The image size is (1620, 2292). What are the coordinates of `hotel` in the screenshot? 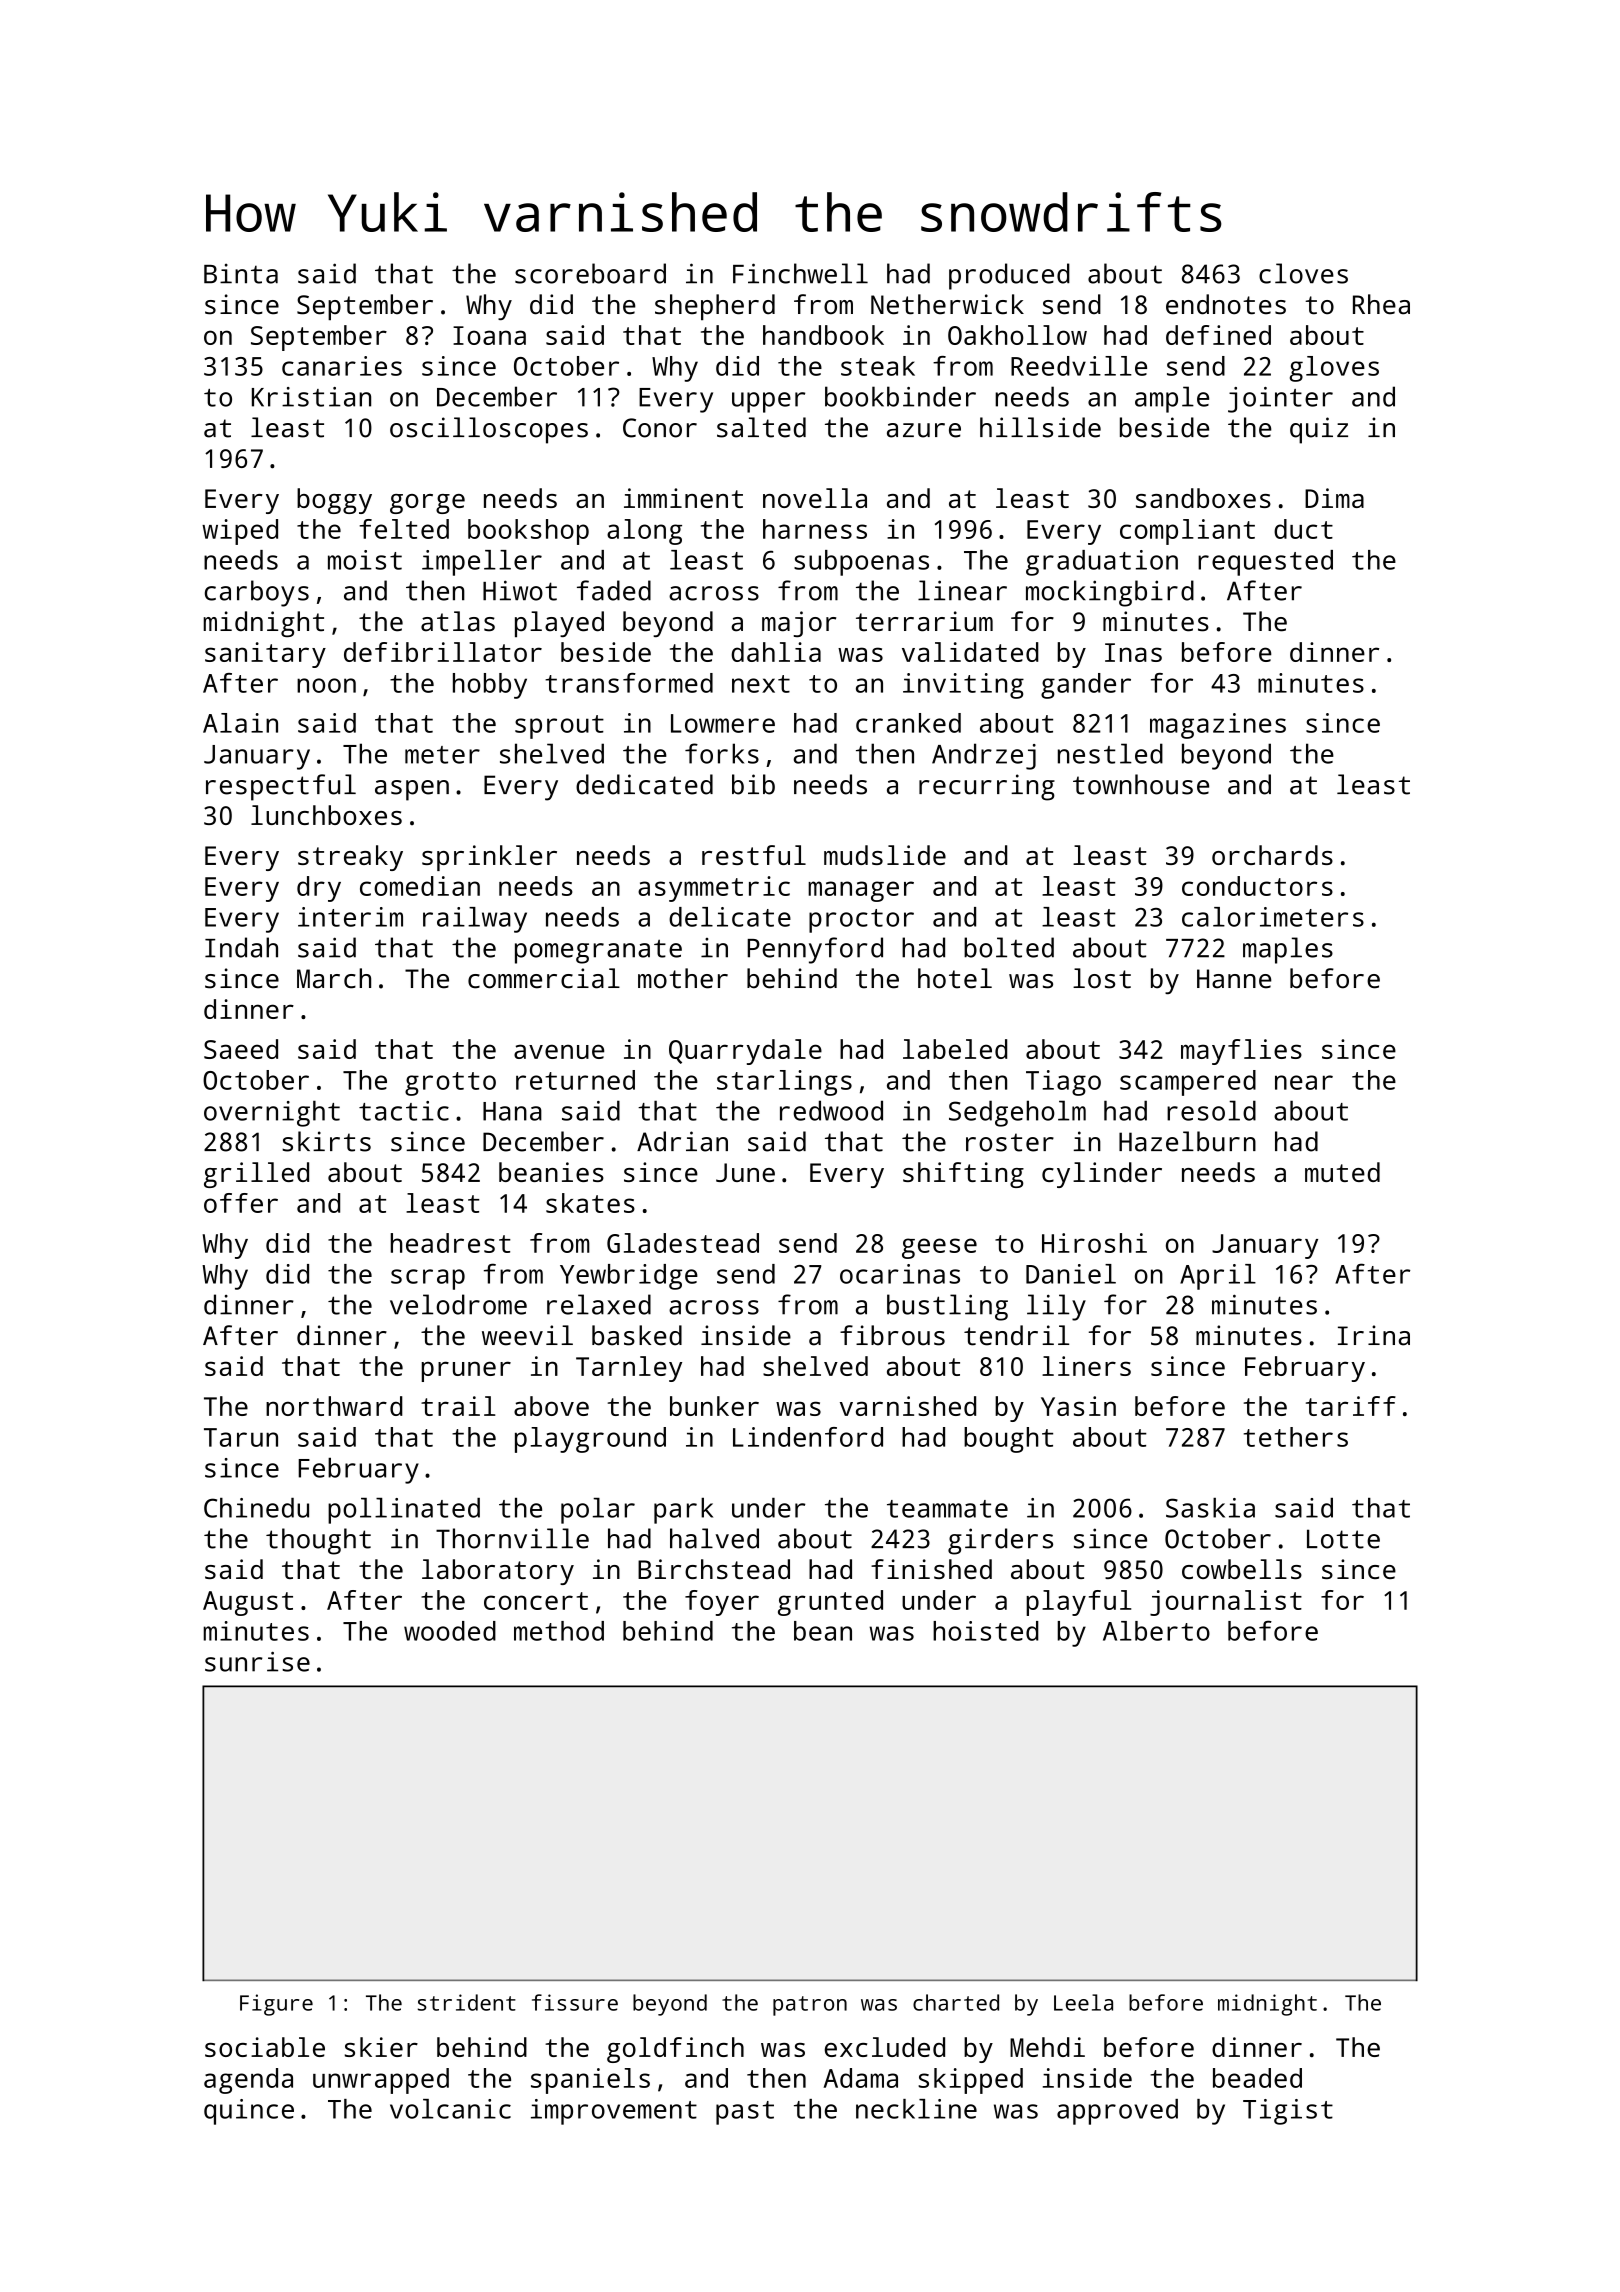 It's located at (955, 978).
